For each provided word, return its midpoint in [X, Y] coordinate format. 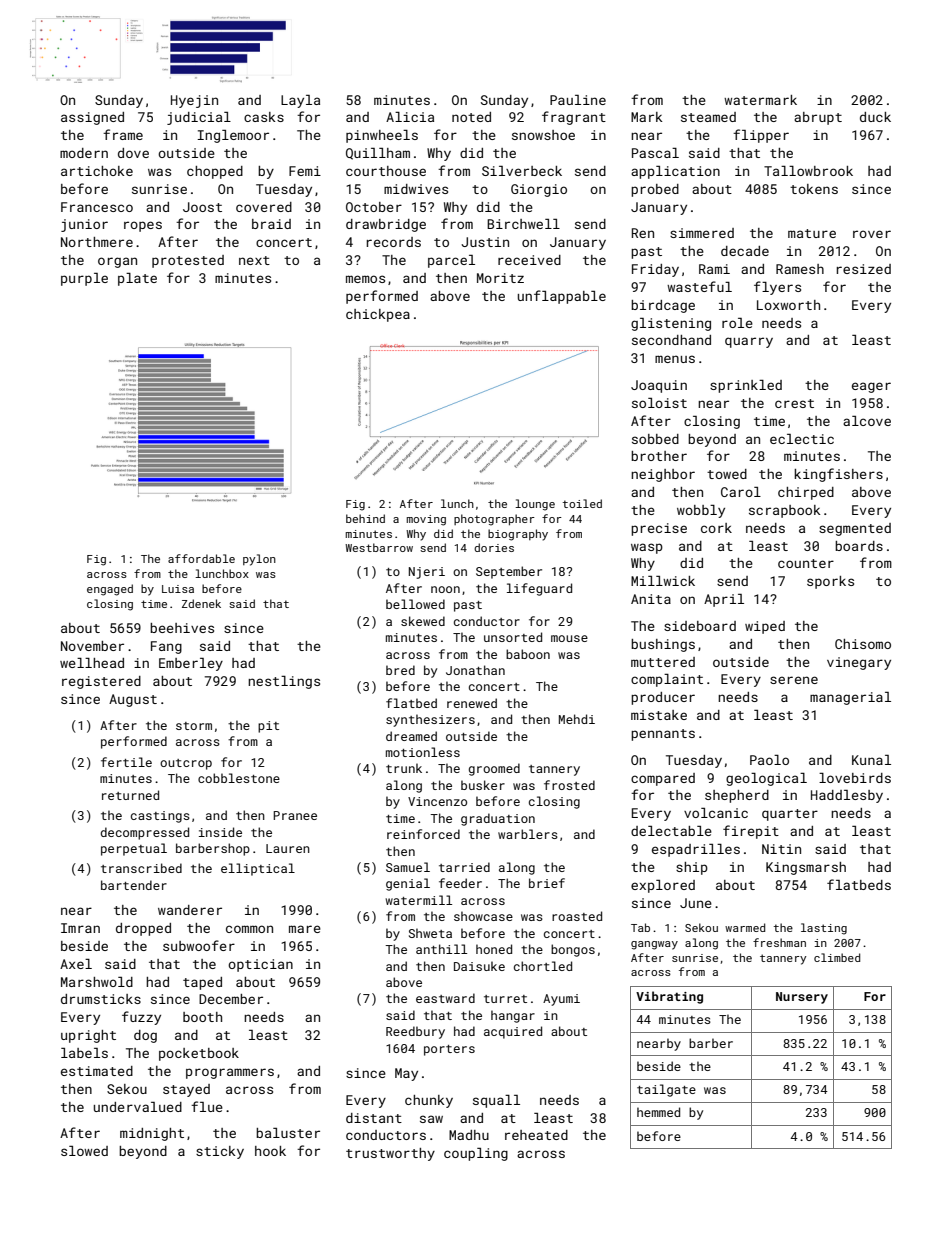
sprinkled [746, 386]
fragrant [574, 118]
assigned [92, 118]
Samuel [408, 867]
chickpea [378, 315]
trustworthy [390, 1154]
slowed [84, 1151]
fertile [126, 762]
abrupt [818, 118]
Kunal [871, 760]
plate [137, 279]
